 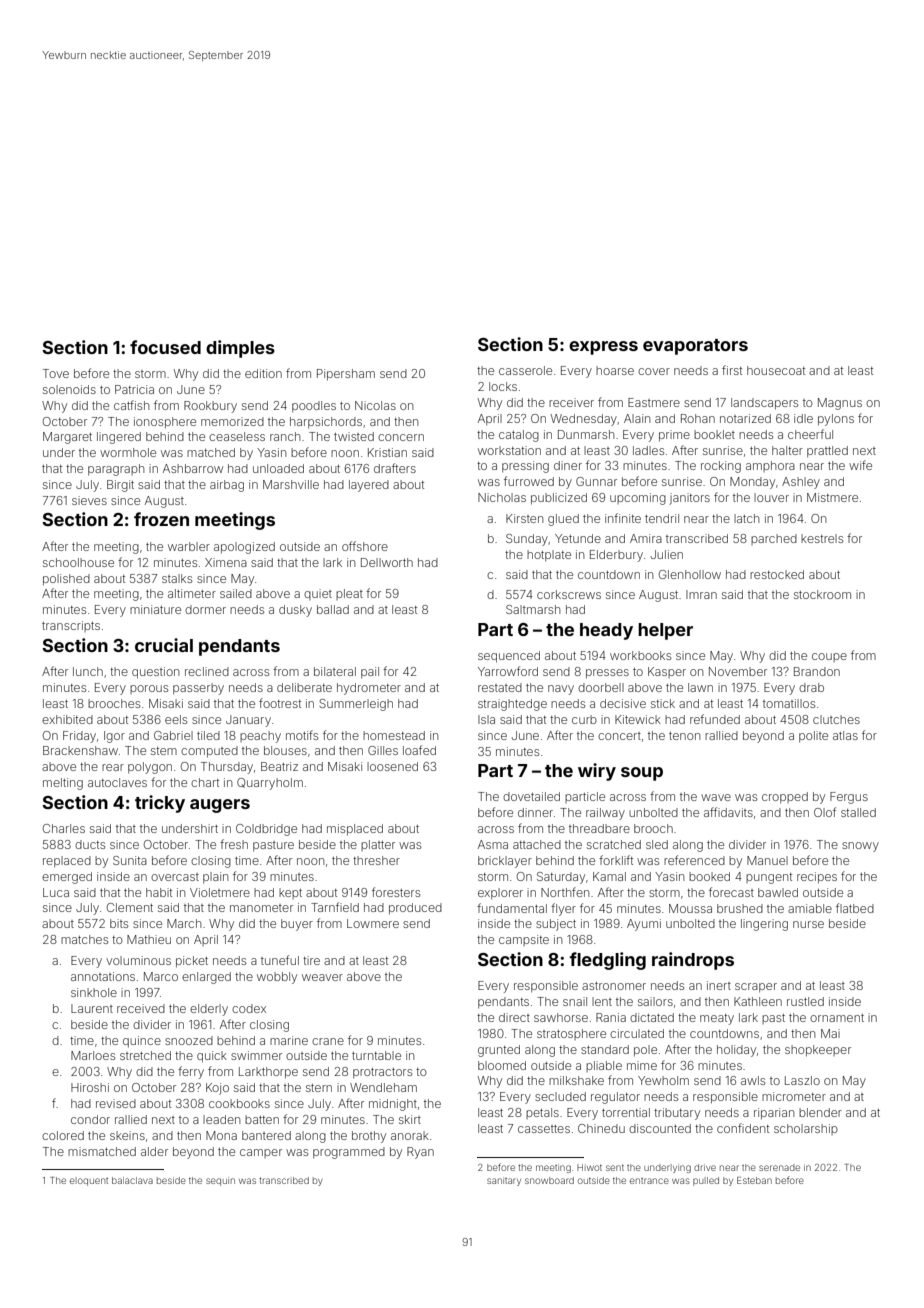 What do you see at coordinates (845, 735) in the page?
I see `atlas` at bounding box center [845, 735].
